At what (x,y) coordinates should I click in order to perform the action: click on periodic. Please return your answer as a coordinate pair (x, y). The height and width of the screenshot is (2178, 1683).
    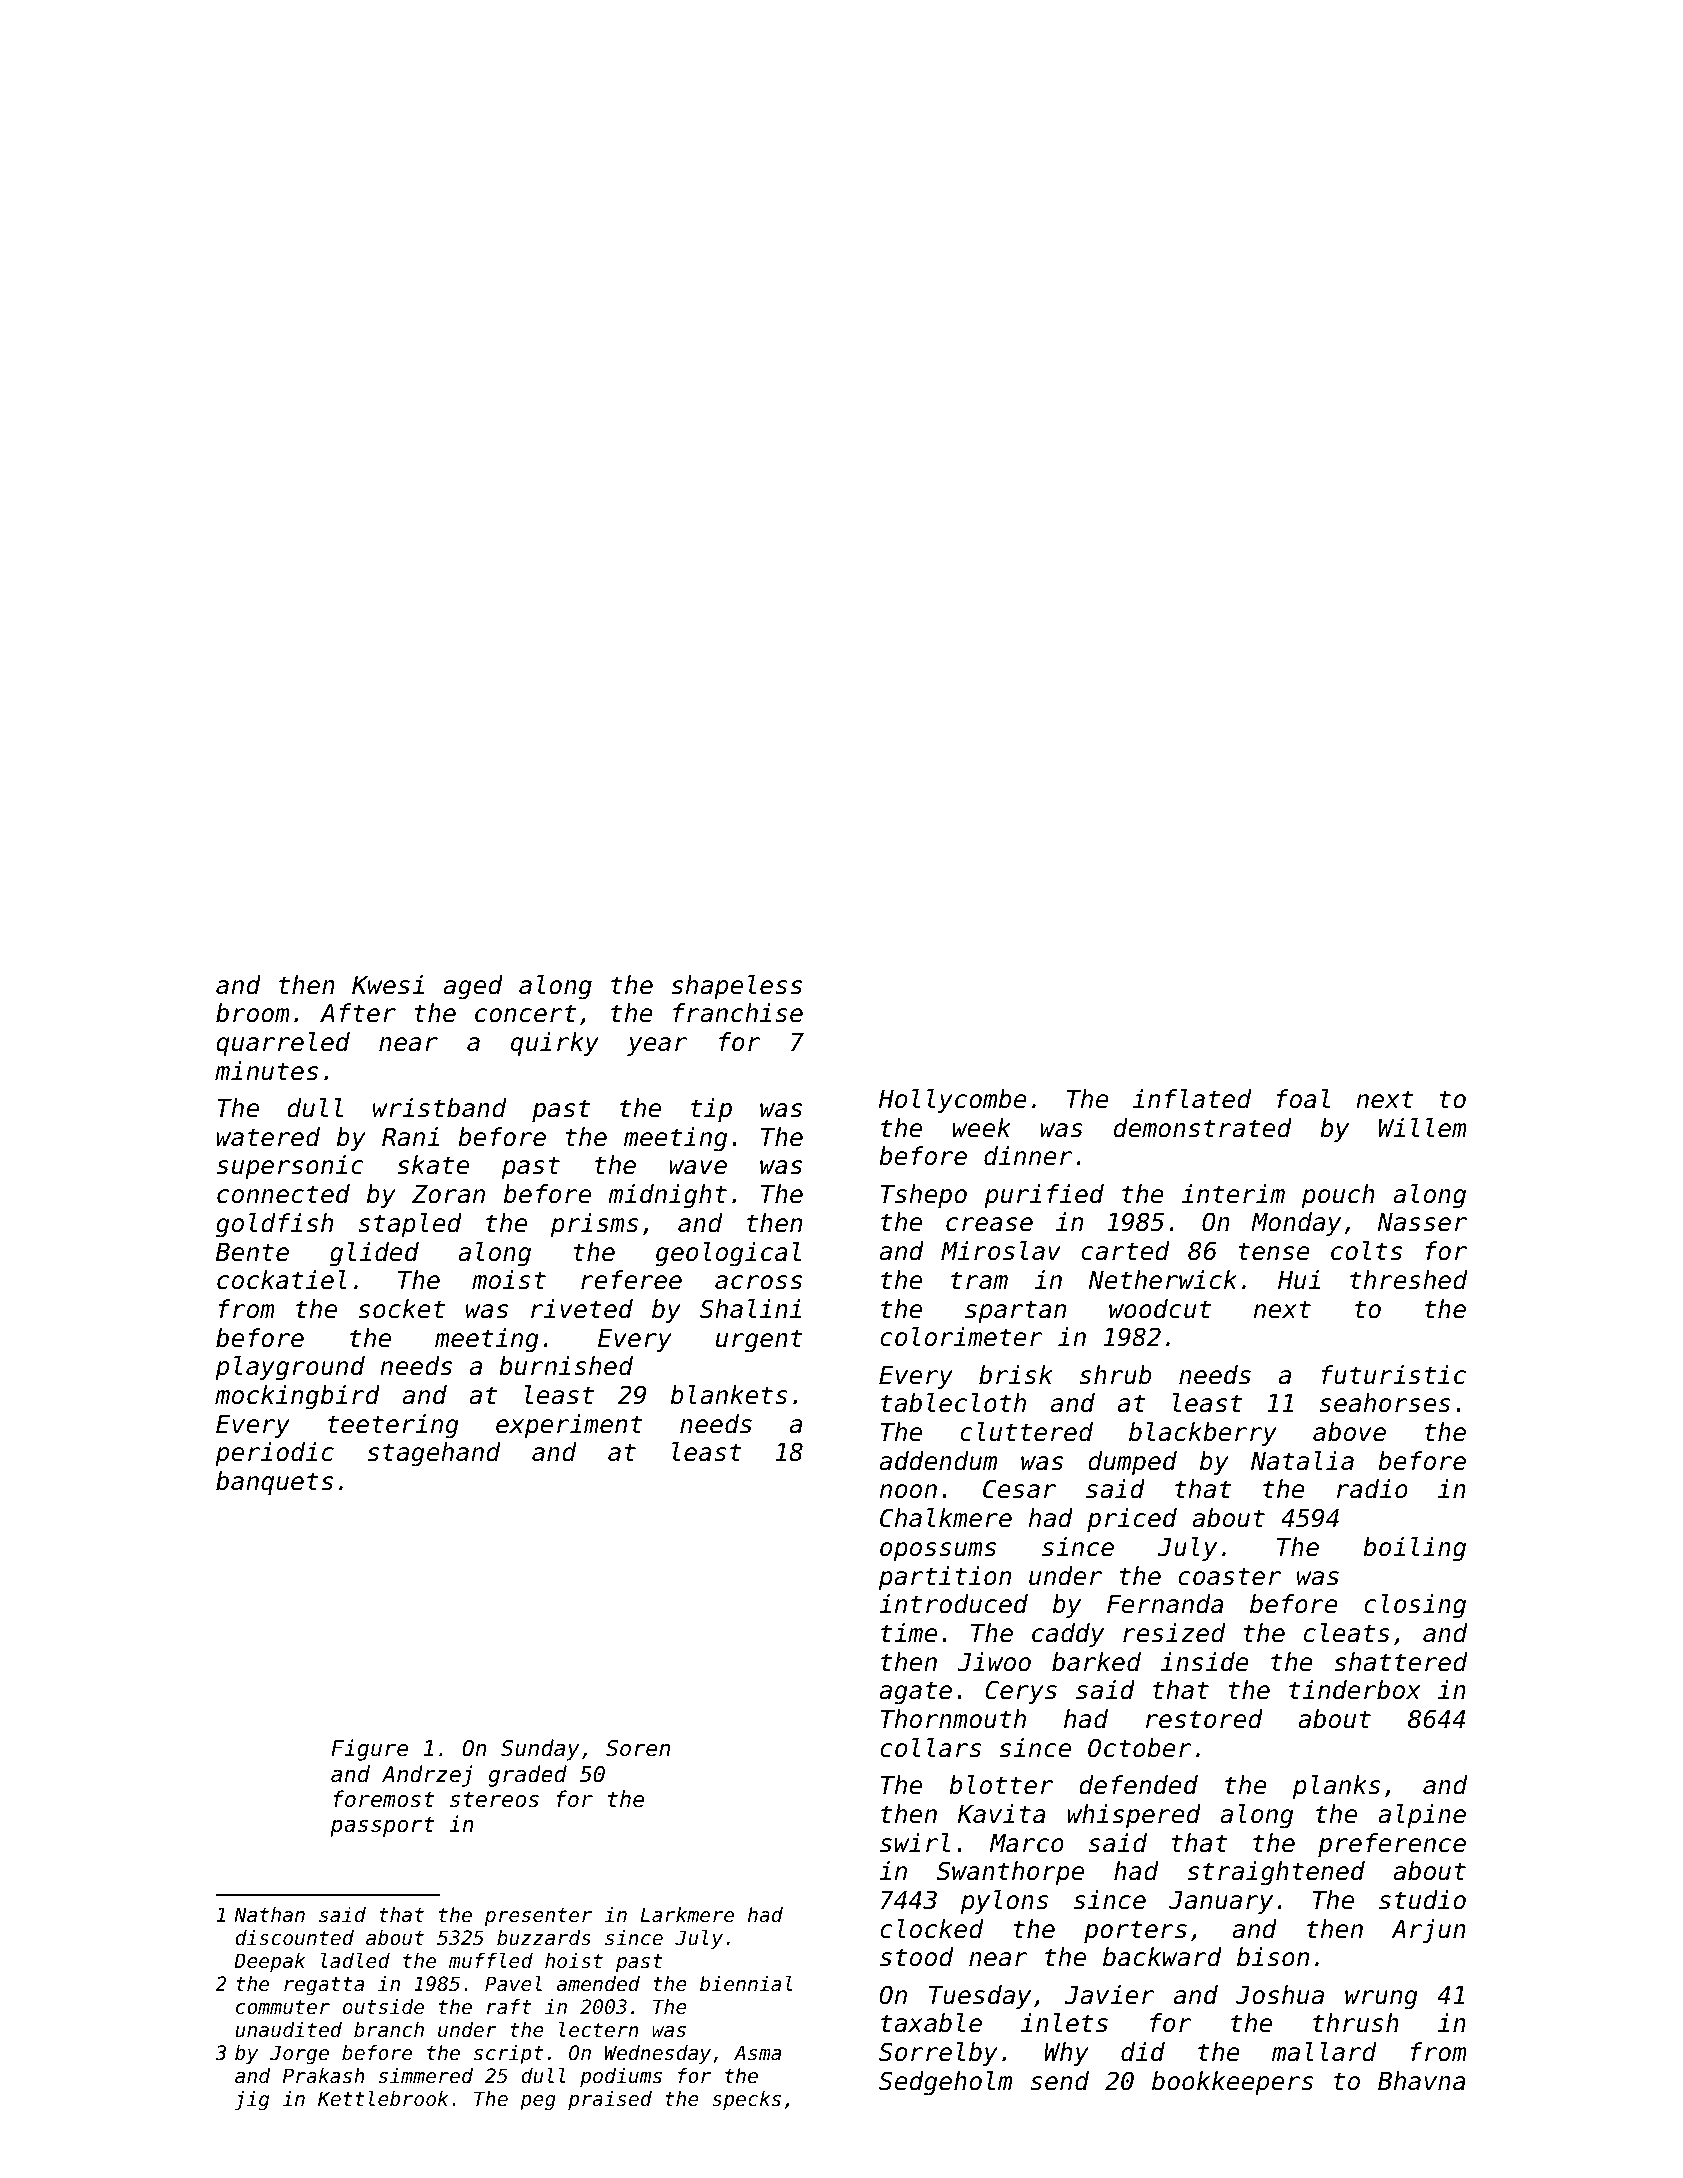
    Looking at the image, I should click on (274, 1454).
